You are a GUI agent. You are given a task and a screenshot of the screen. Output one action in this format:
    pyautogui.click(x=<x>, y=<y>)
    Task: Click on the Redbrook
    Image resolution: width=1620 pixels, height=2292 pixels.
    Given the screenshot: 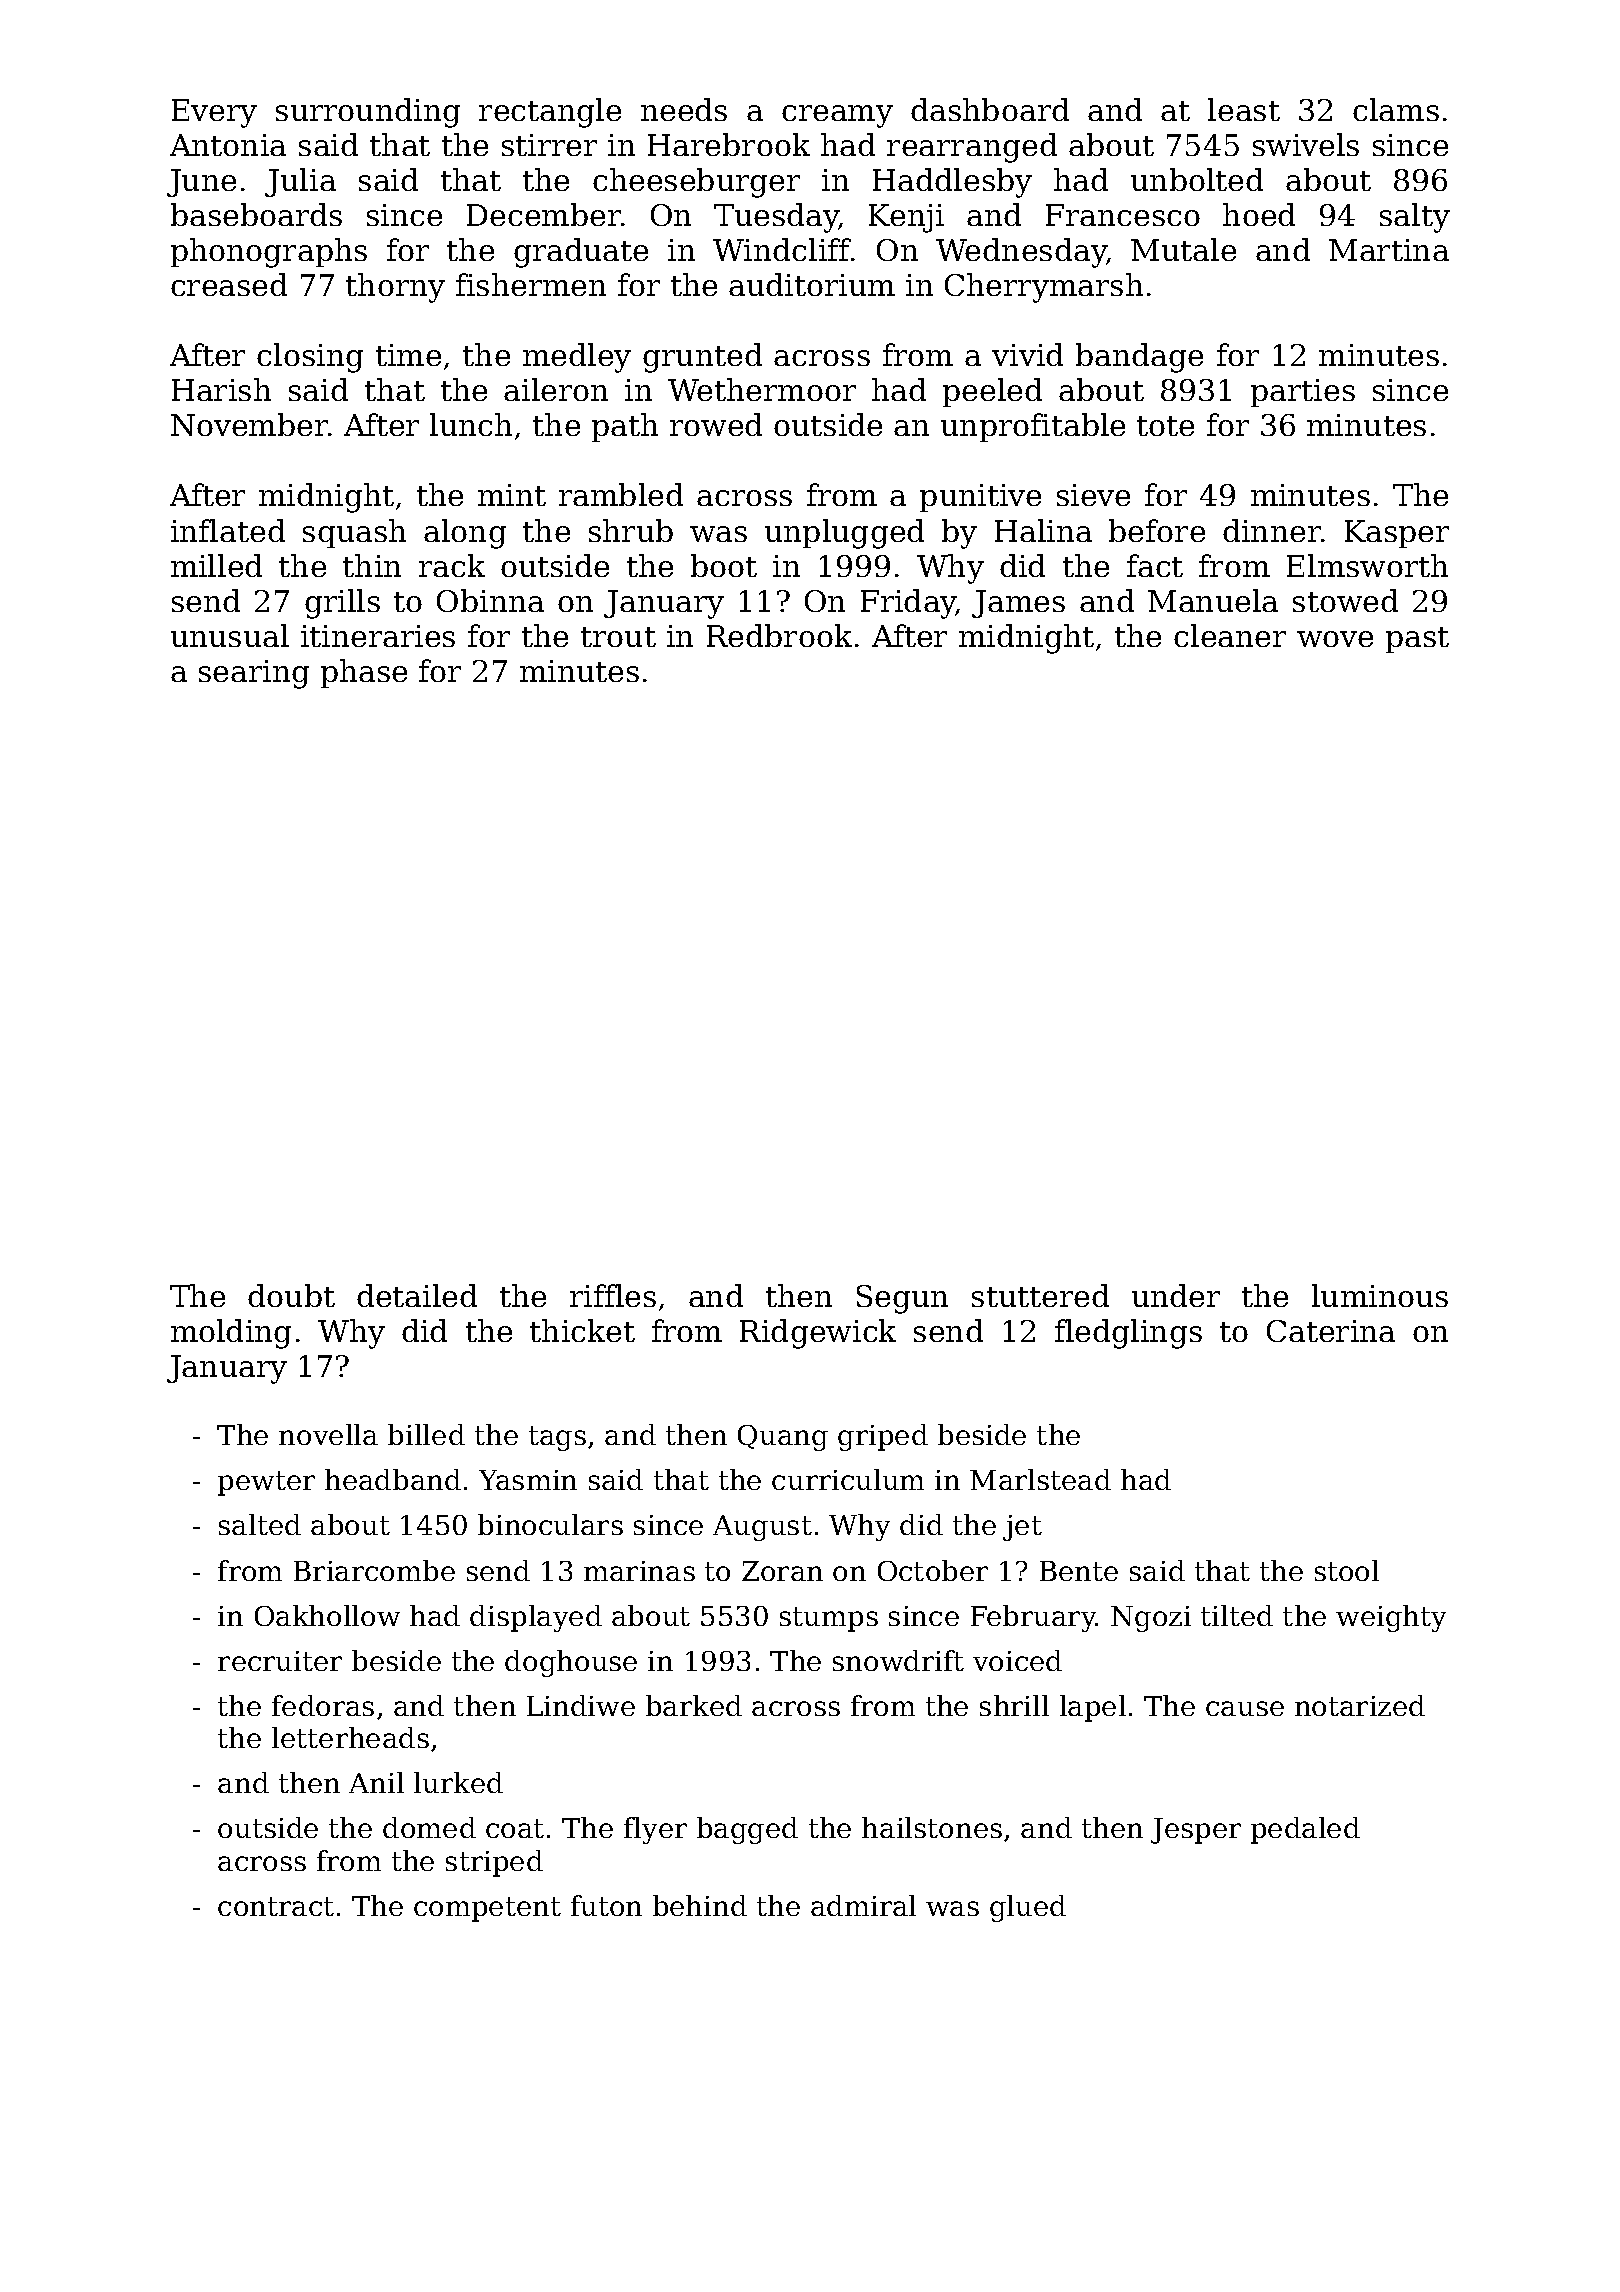 What is the action you would take?
    pyautogui.click(x=779, y=635)
